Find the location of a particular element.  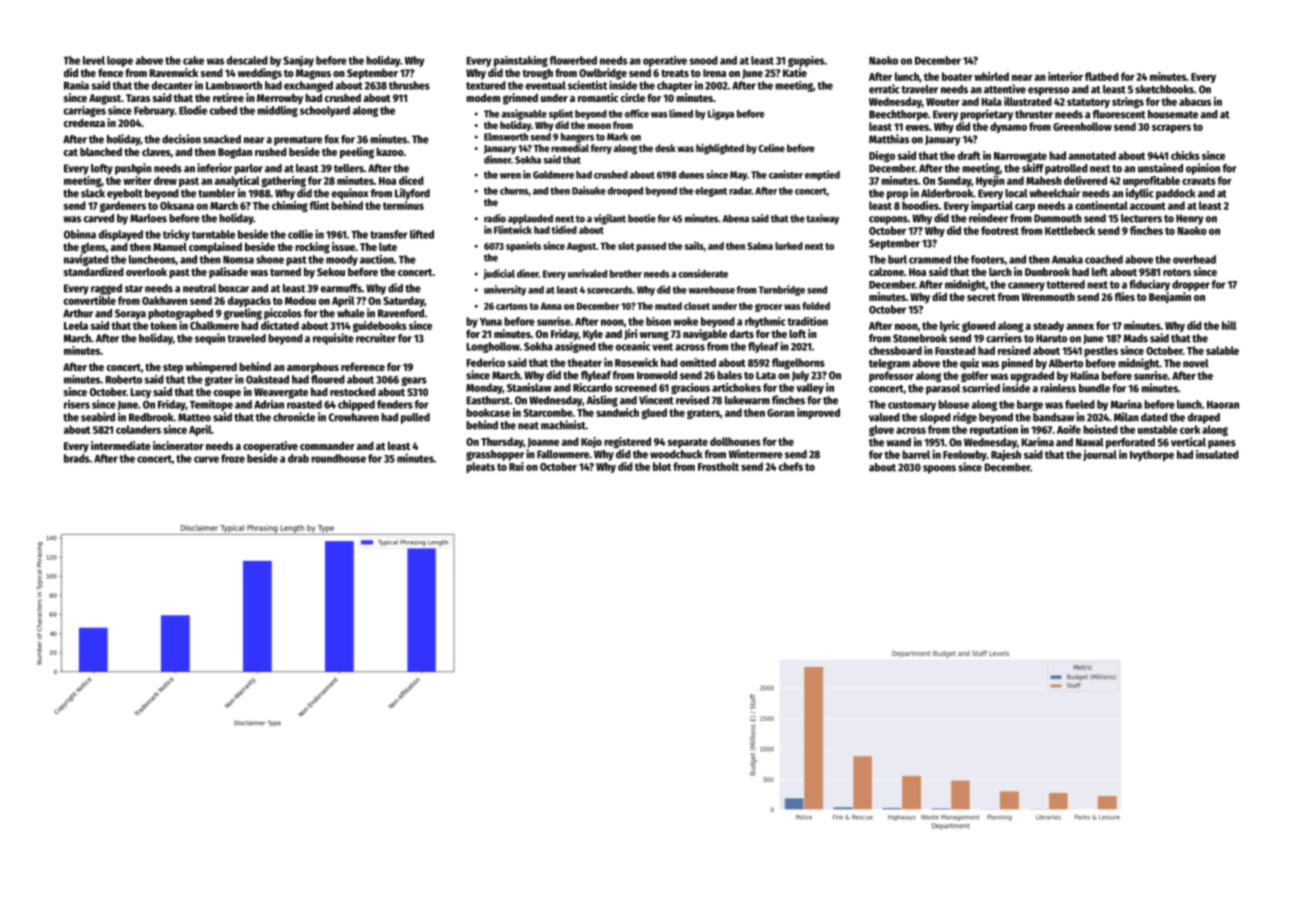

flatbed is located at coordinates (1102, 76).
